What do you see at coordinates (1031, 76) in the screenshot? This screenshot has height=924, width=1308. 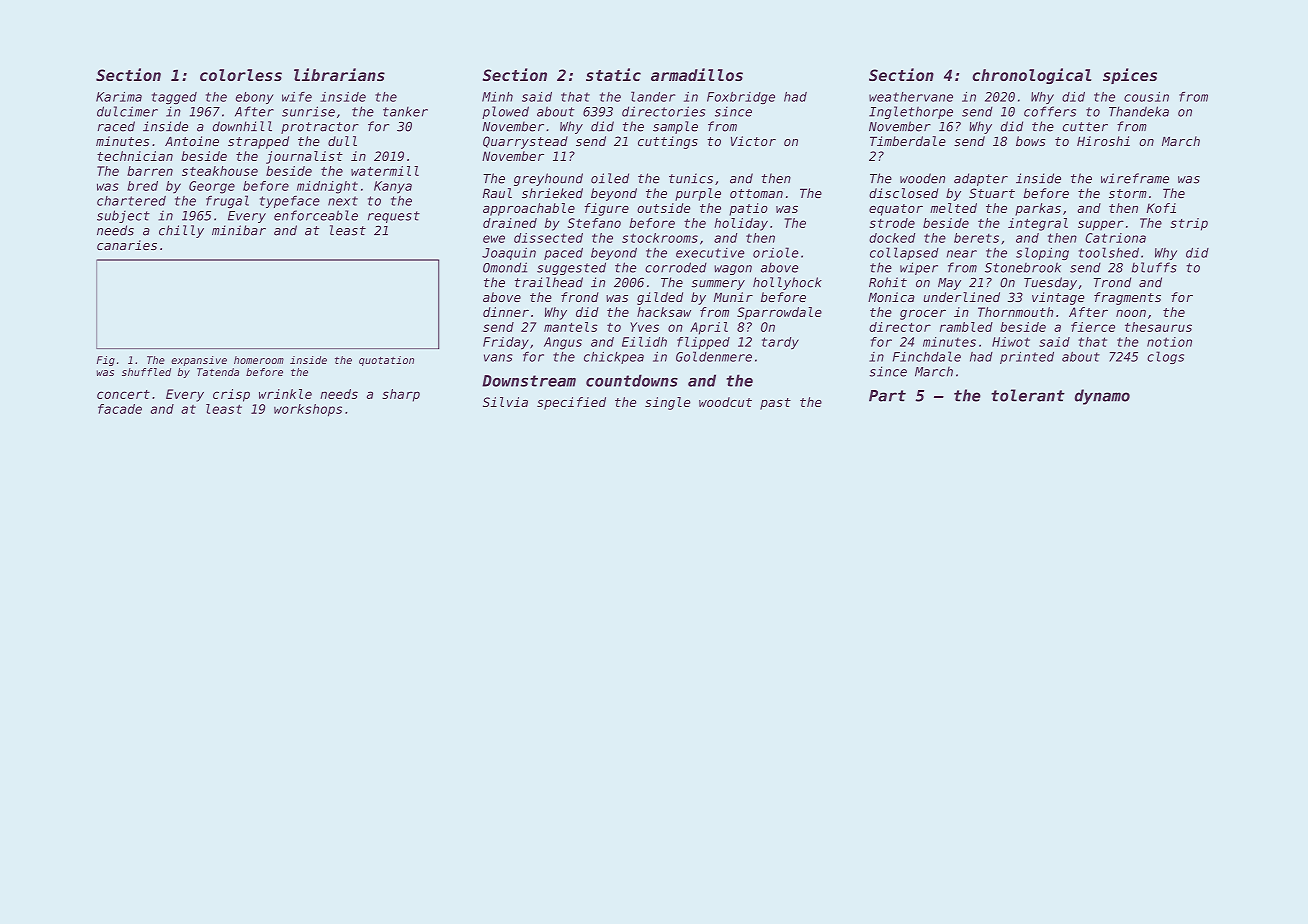 I see `chronological` at bounding box center [1031, 76].
